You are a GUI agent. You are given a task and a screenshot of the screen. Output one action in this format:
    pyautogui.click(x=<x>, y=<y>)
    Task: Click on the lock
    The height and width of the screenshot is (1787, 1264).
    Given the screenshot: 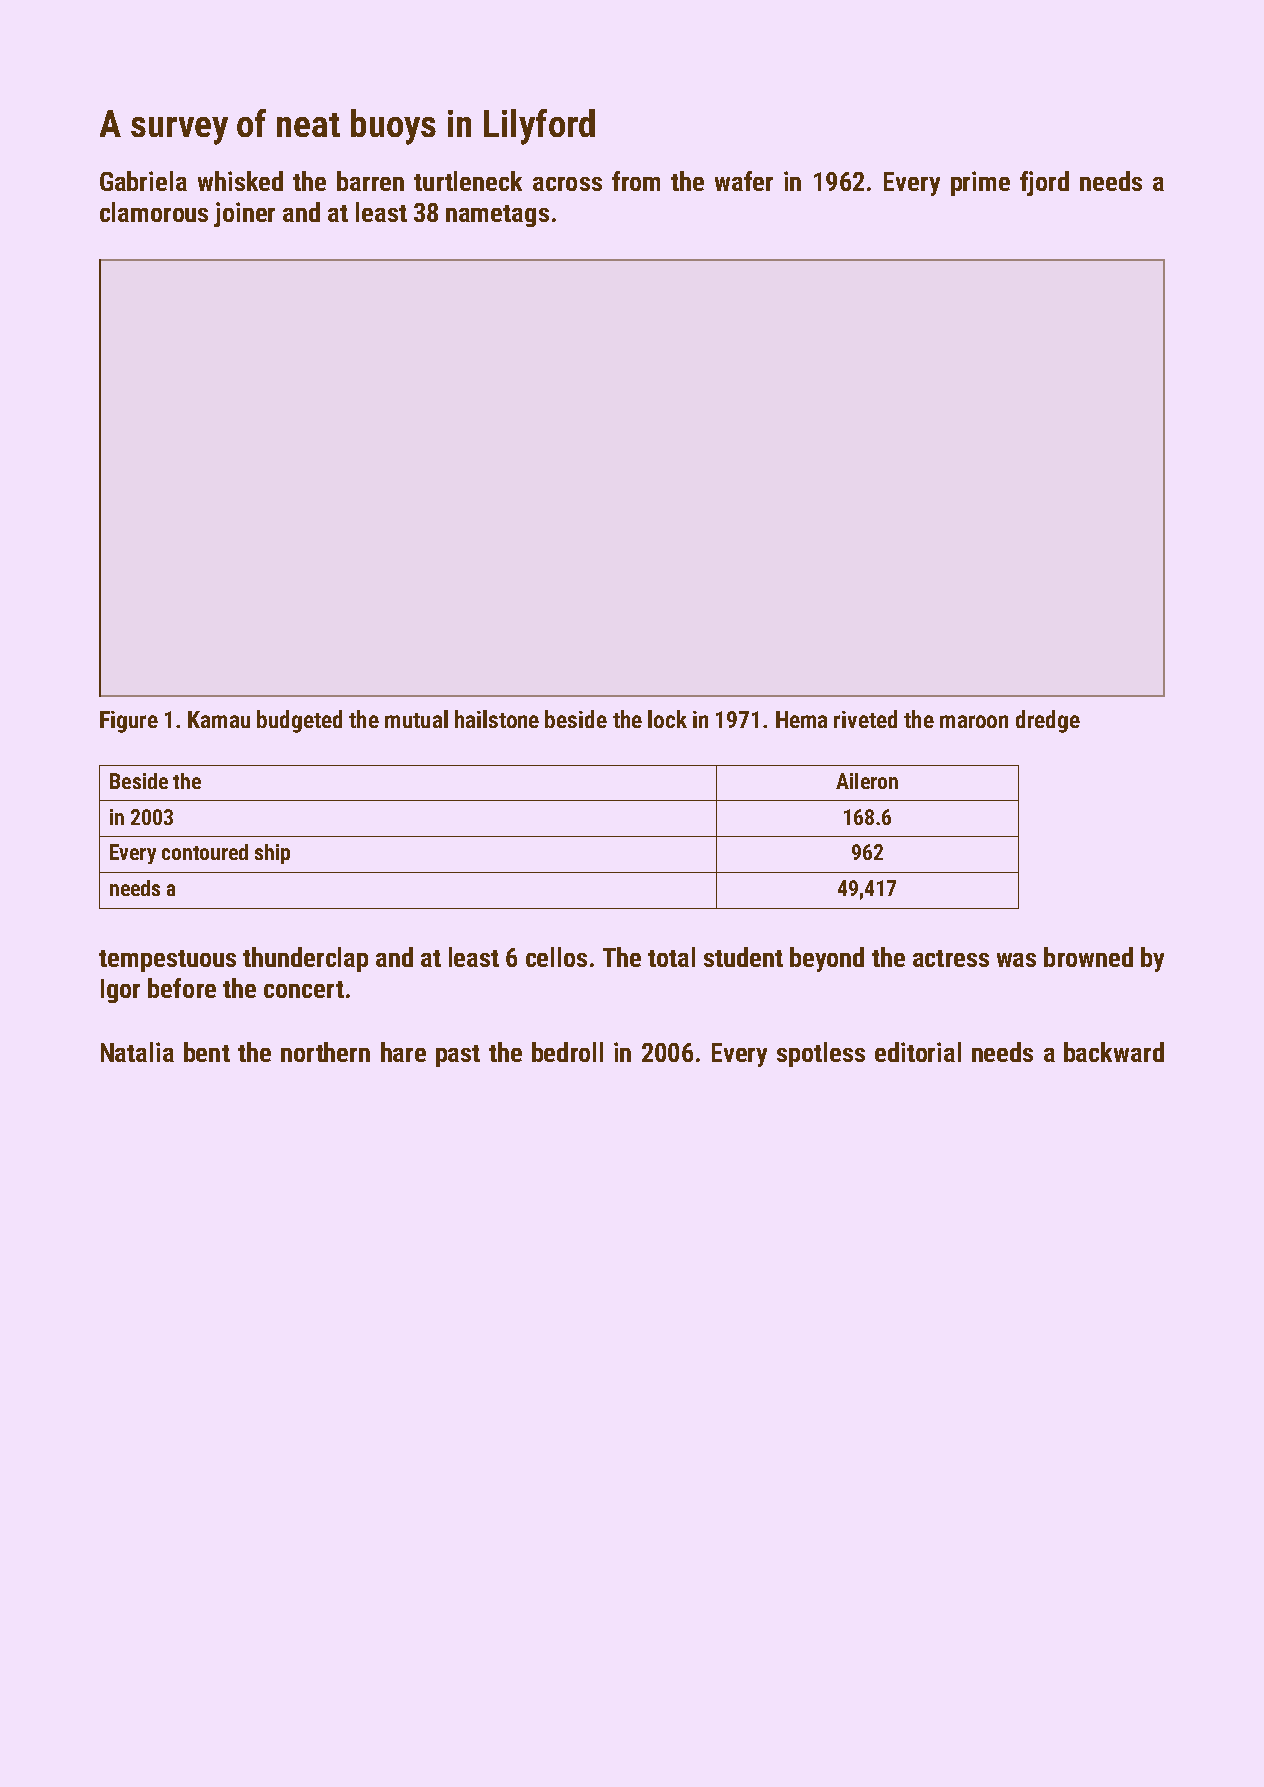 What is the action you would take?
    pyautogui.click(x=667, y=719)
